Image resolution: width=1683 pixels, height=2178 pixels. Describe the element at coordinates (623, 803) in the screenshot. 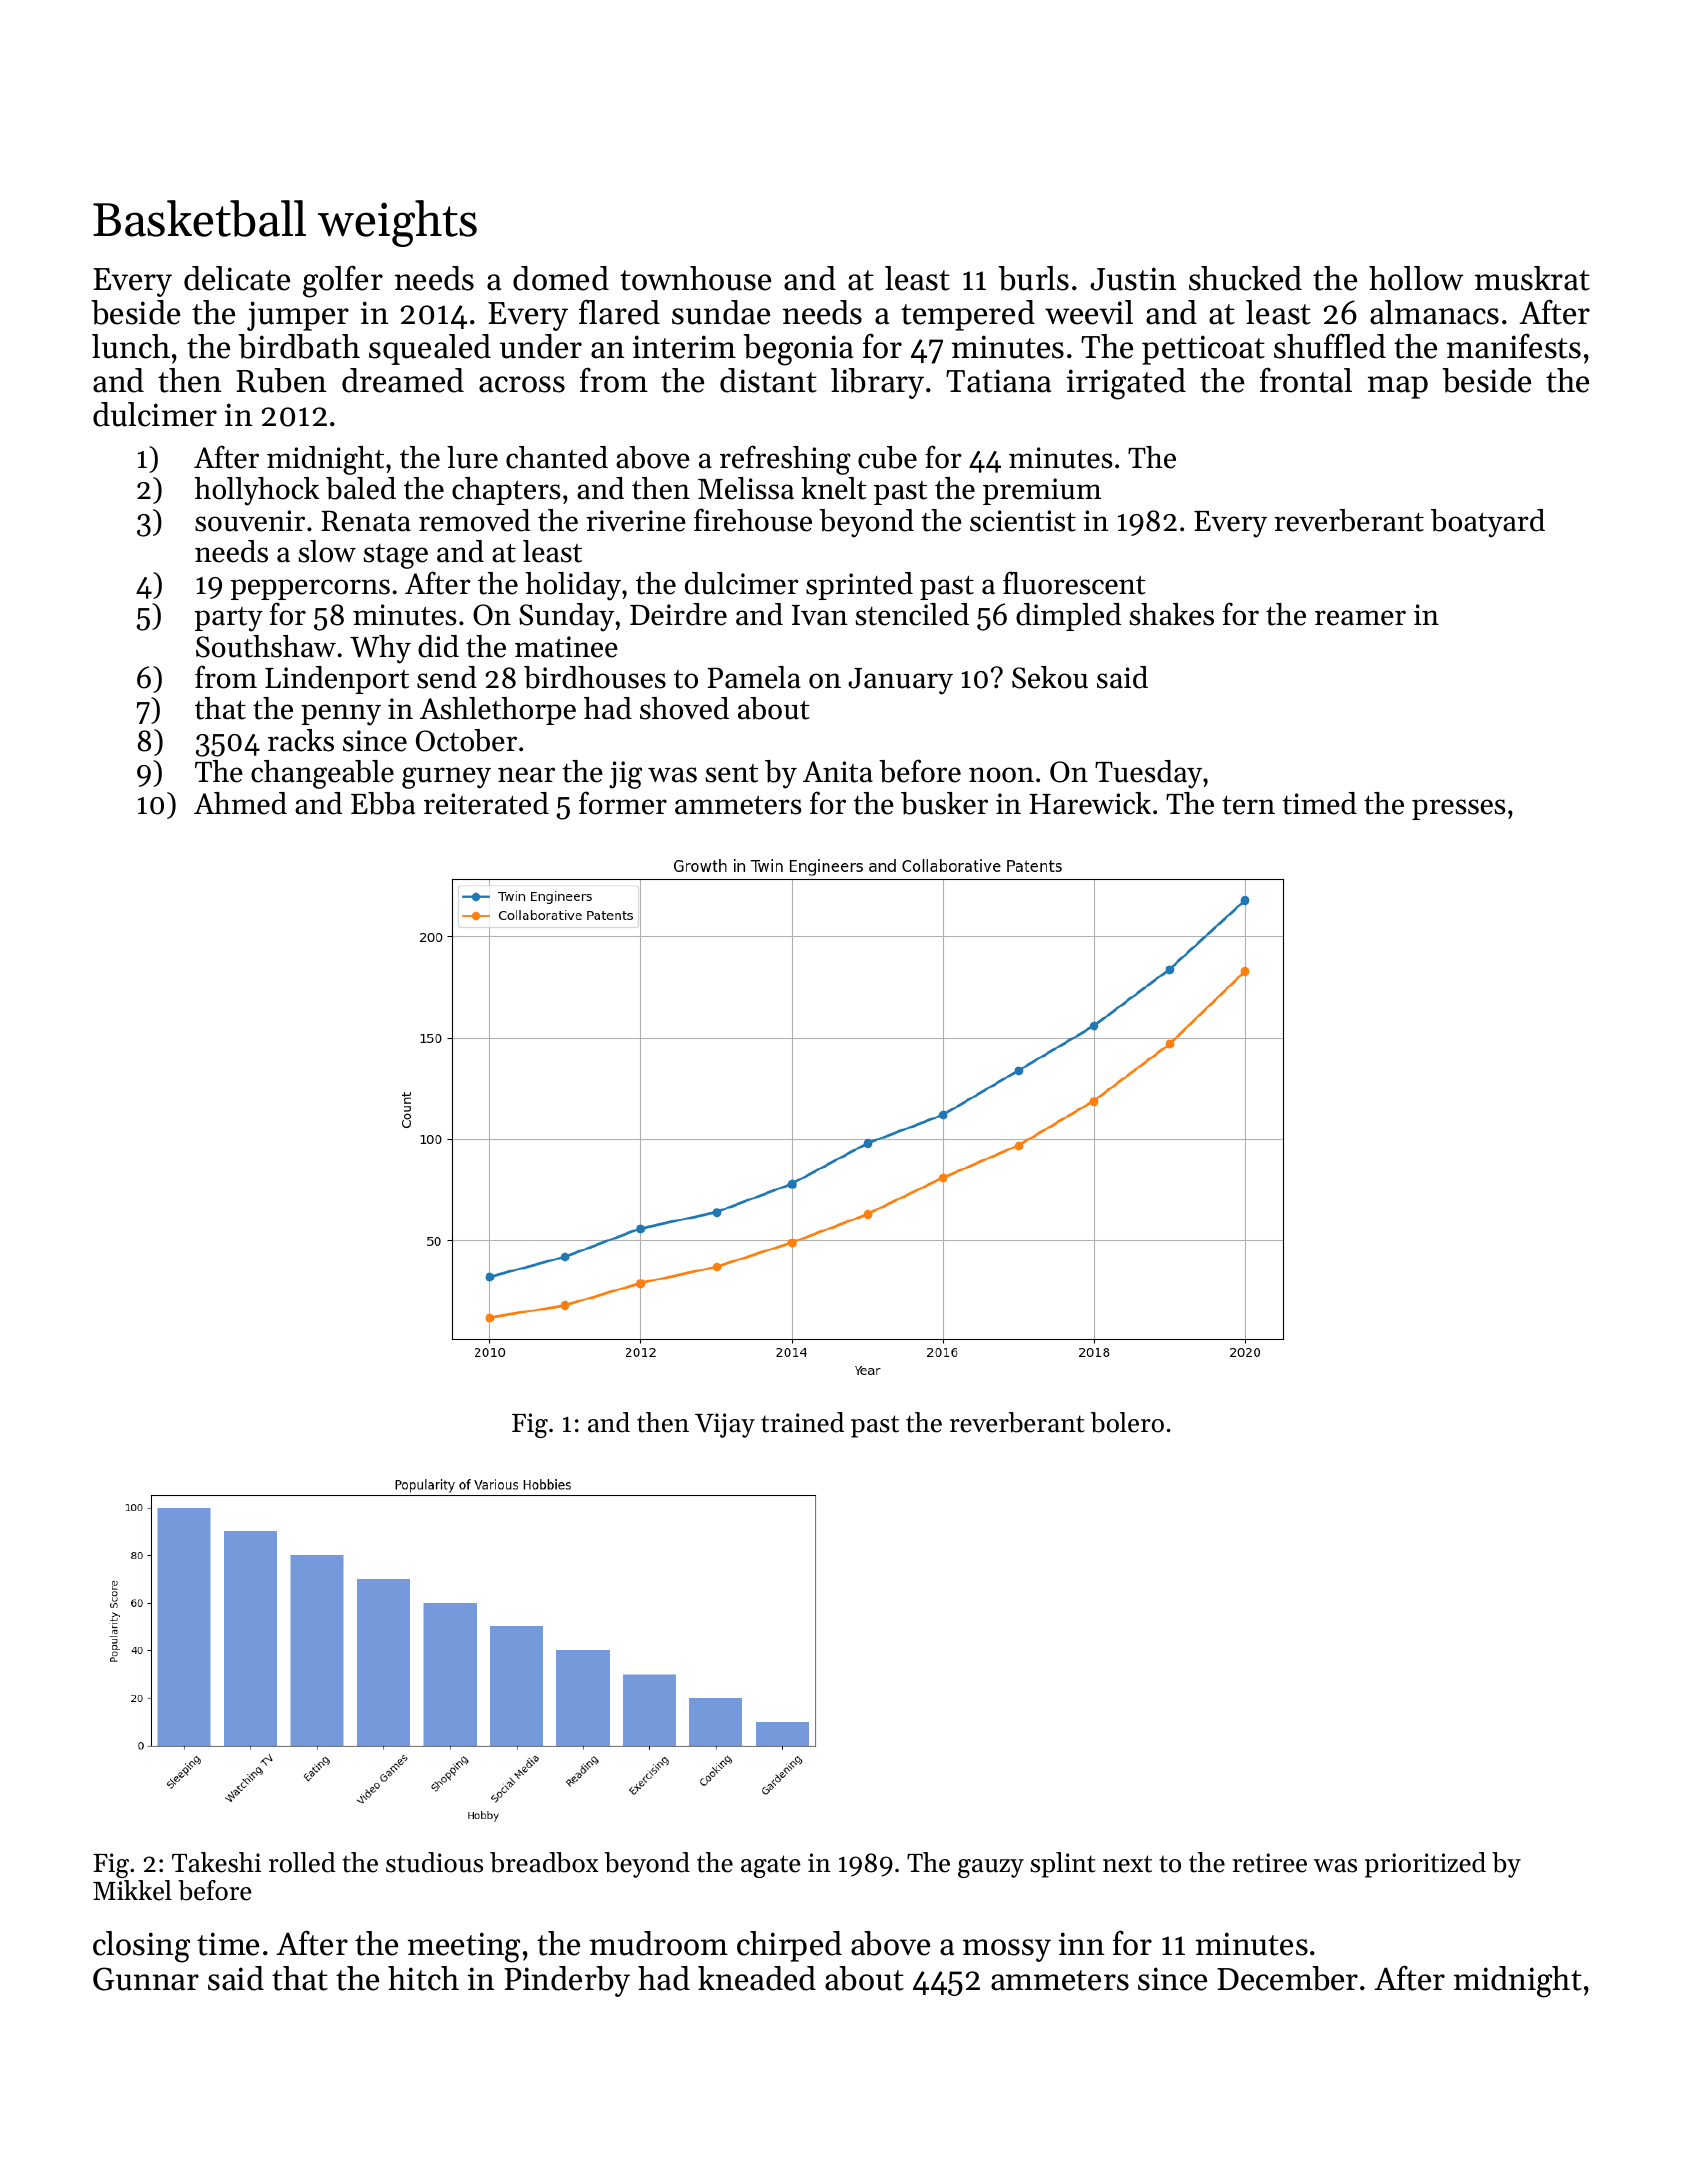

I see `former` at that location.
